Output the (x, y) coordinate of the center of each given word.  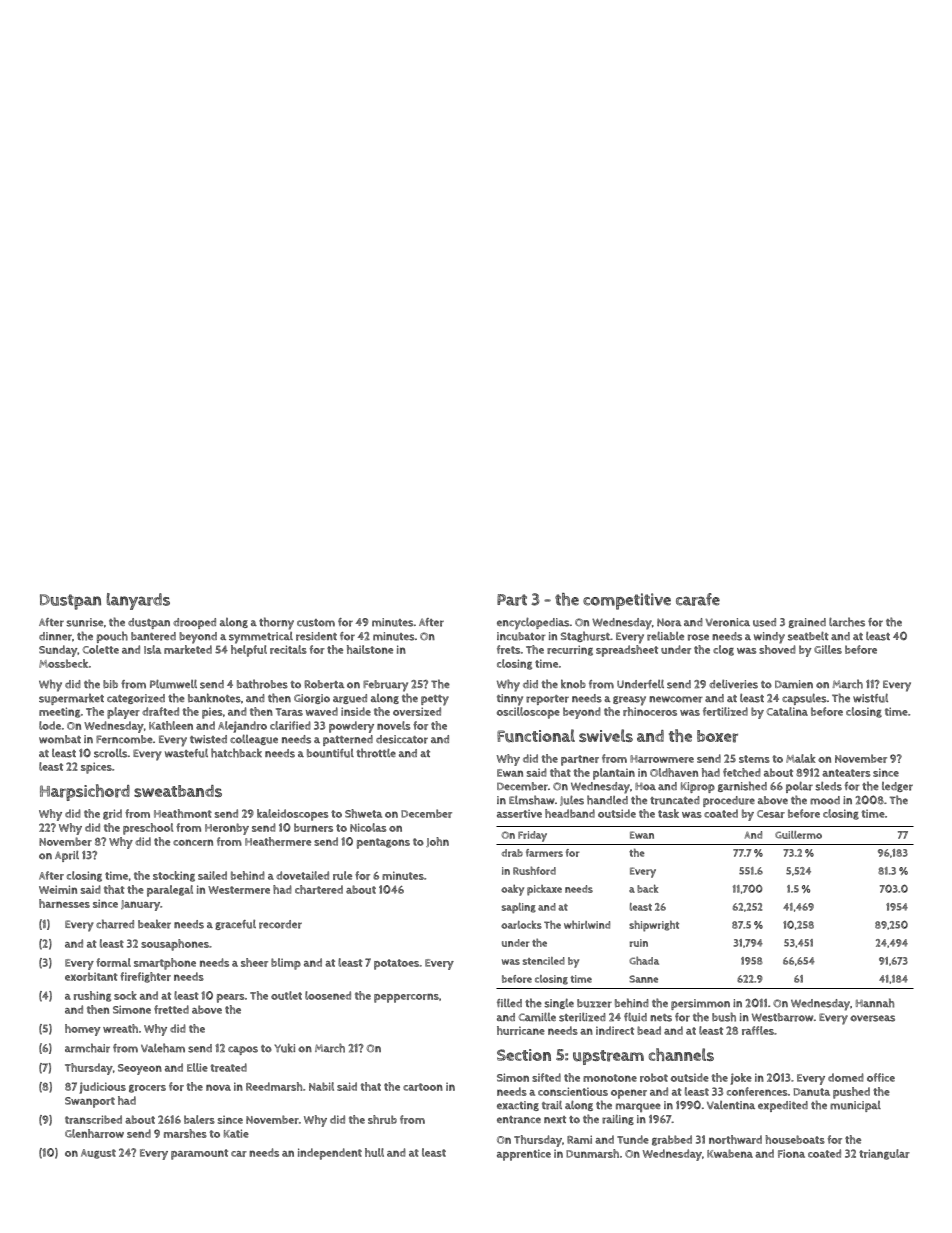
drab (512, 853)
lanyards (138, 601)
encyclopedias (533, 623)
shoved (777, 649)
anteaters (846, 773)
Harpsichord (85, 792)
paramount (199, 1154)
